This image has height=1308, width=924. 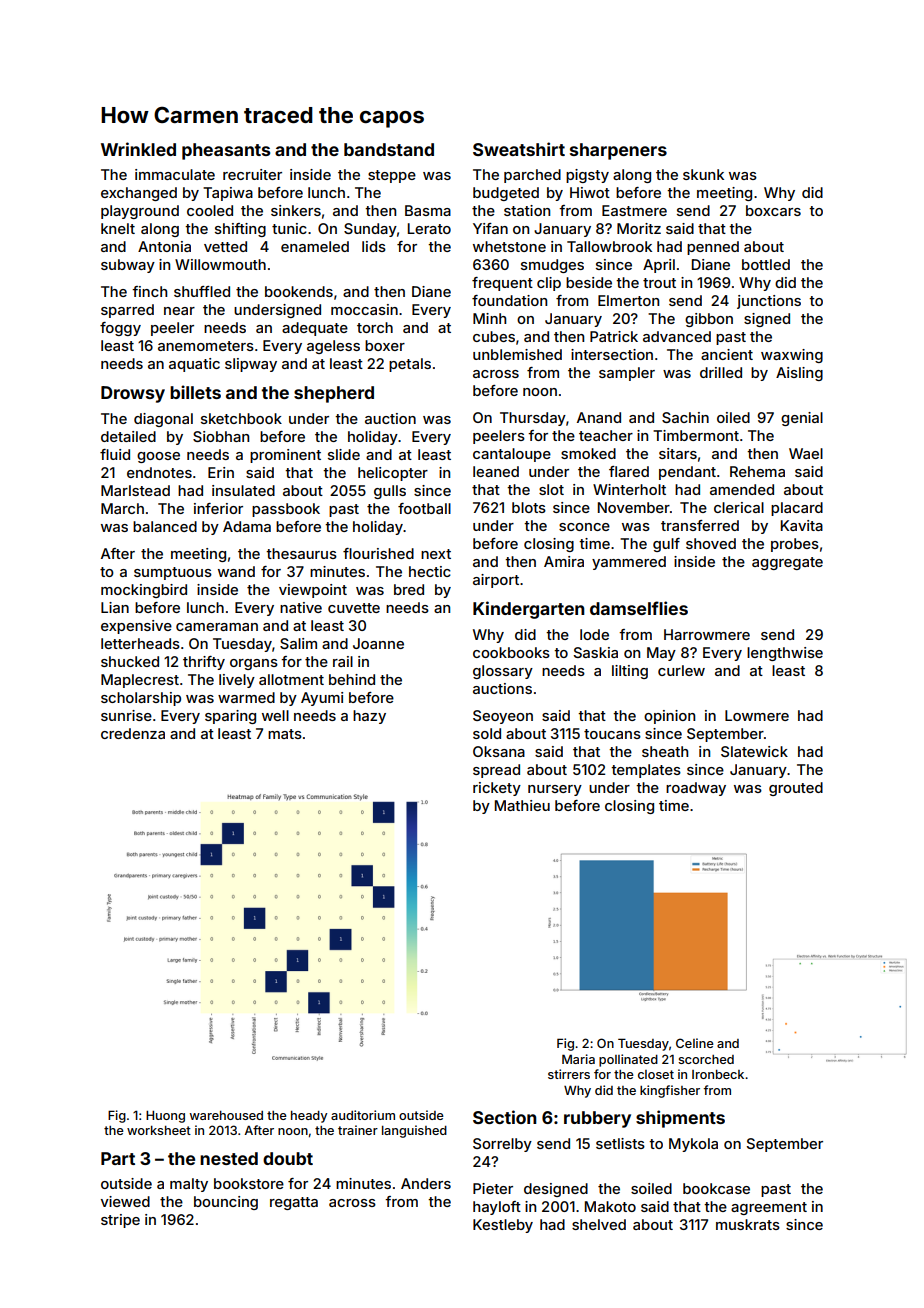 What do you see at coordinates (522, 805) in the image?
I see `Mathieu` at bounding box center [522, 805].
